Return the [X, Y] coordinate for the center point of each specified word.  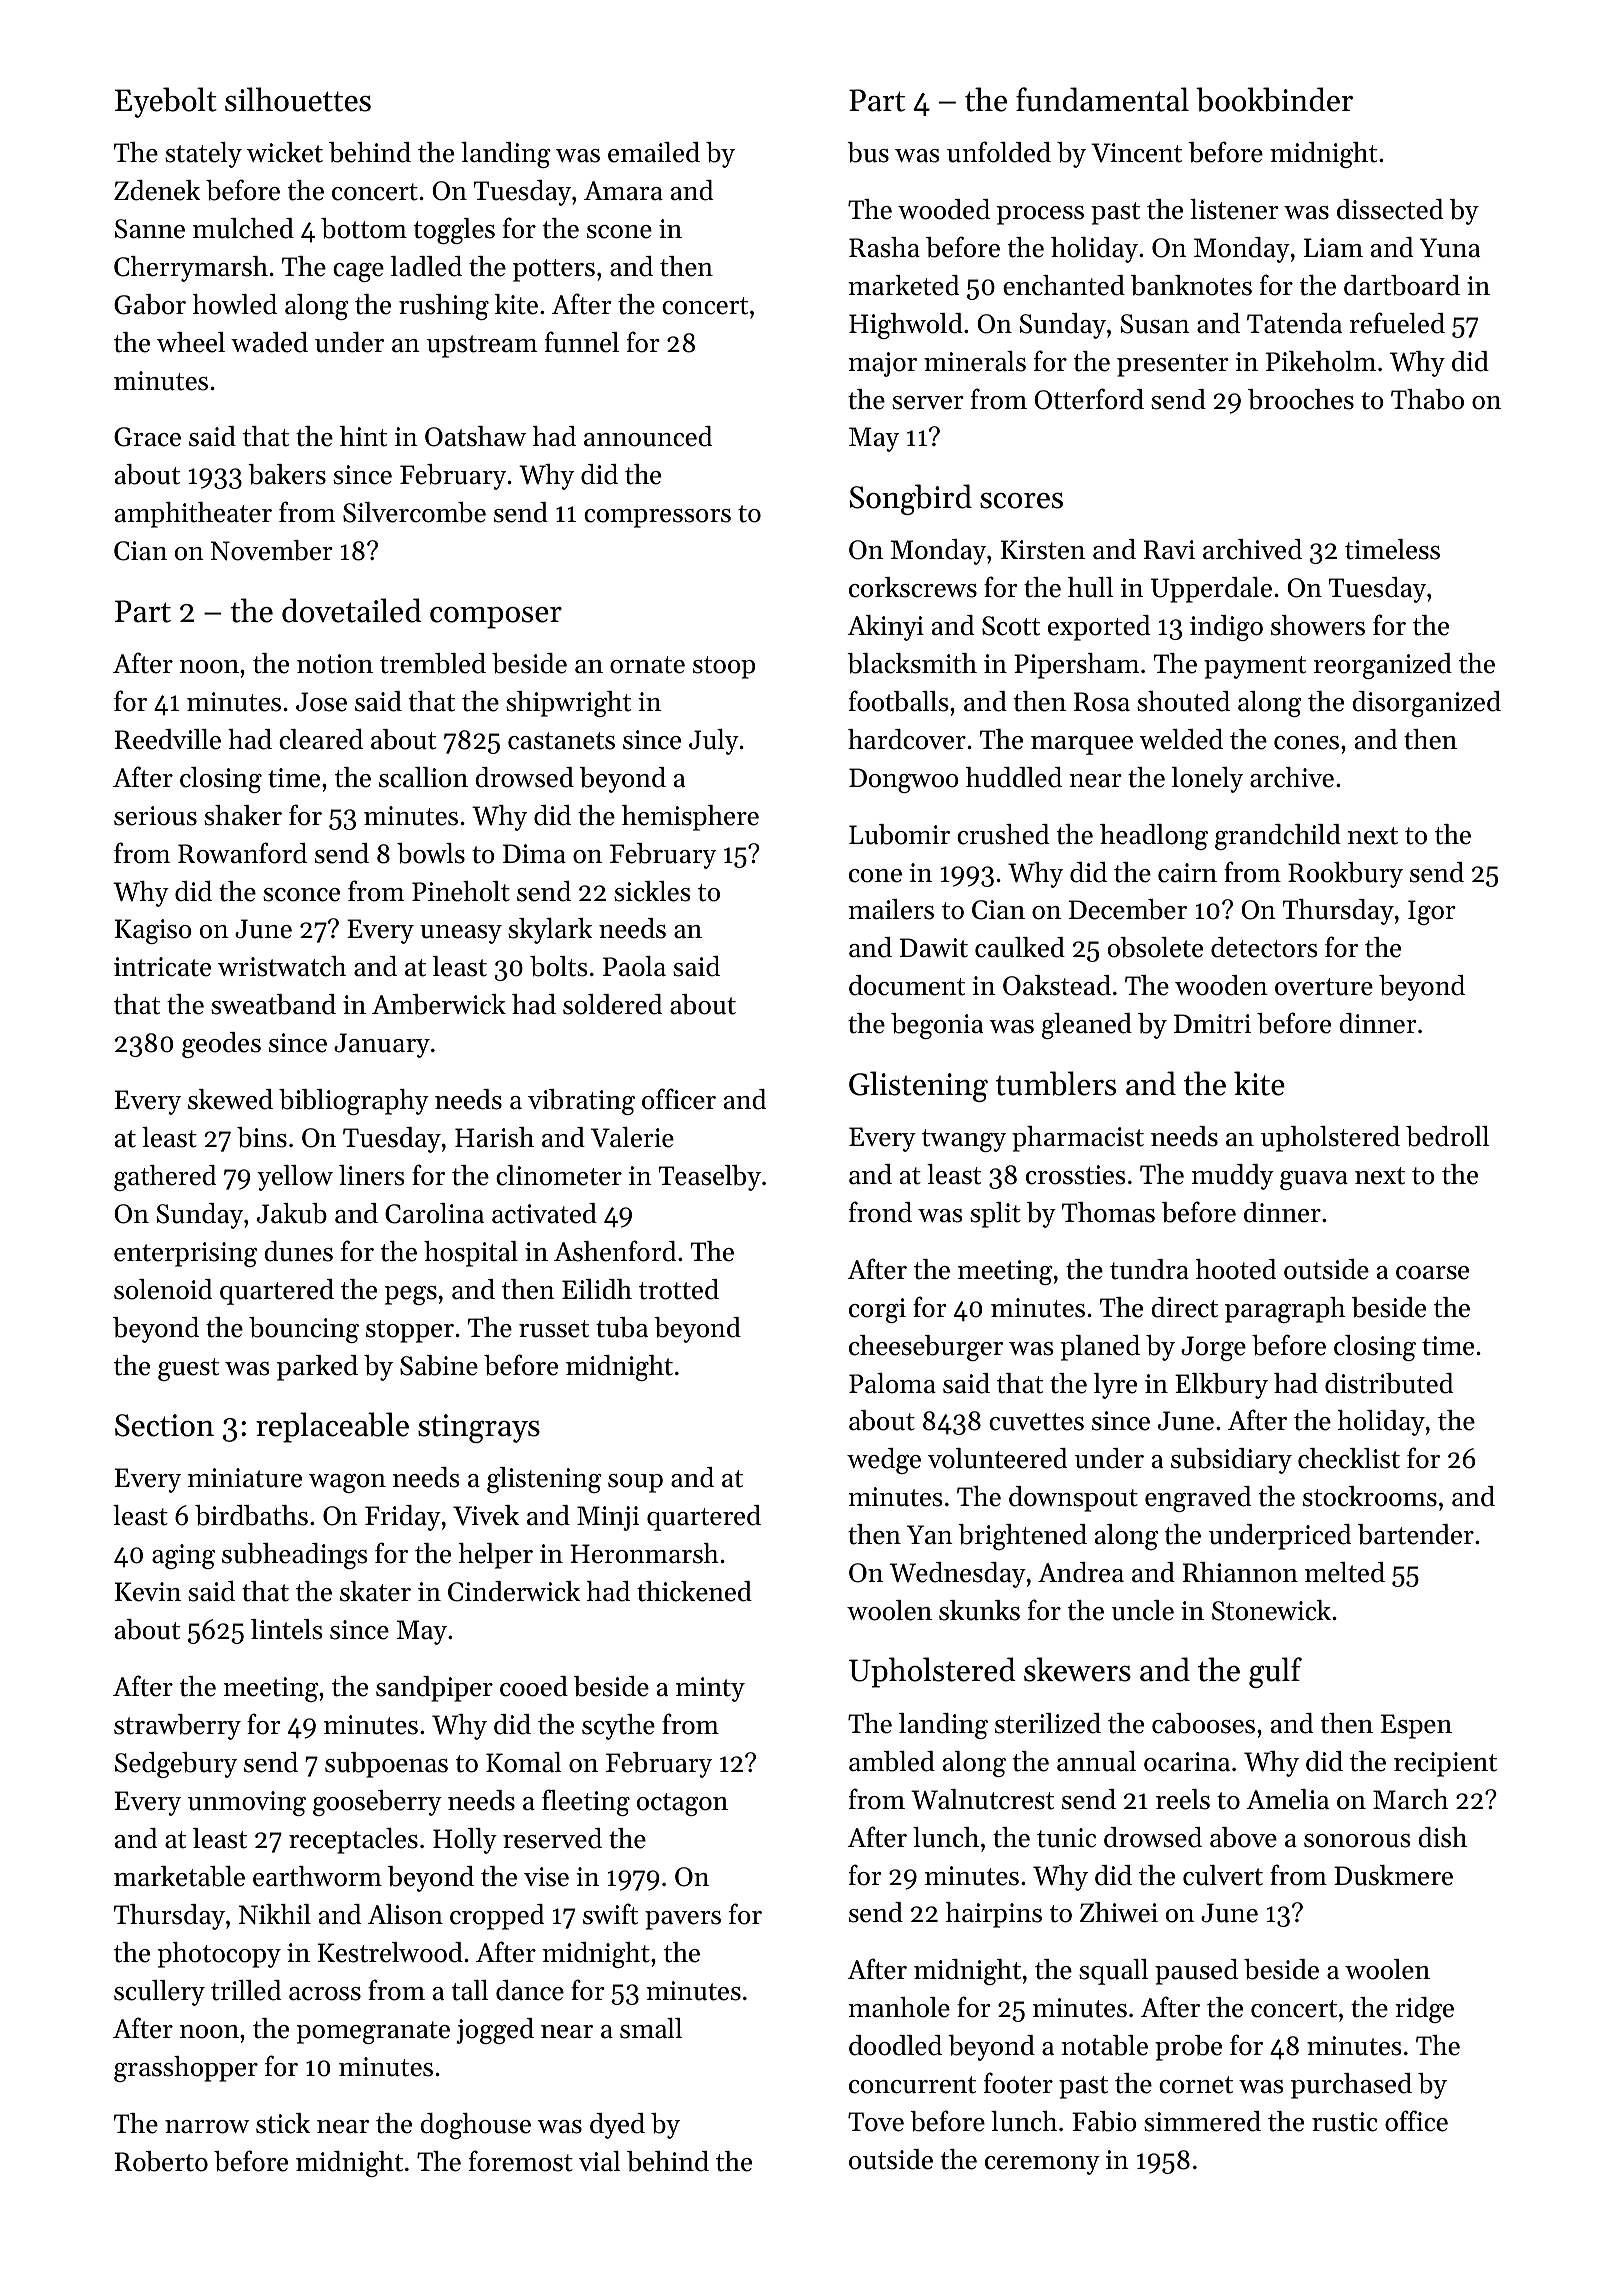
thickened [694, 1591]
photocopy [219, 1955]
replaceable [332, 1427]
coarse [1432, 1273]
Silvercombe [414, 512]
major [883, 364]
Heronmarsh [644, 1553]
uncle [1143, 1610]
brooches [1301, 399]
